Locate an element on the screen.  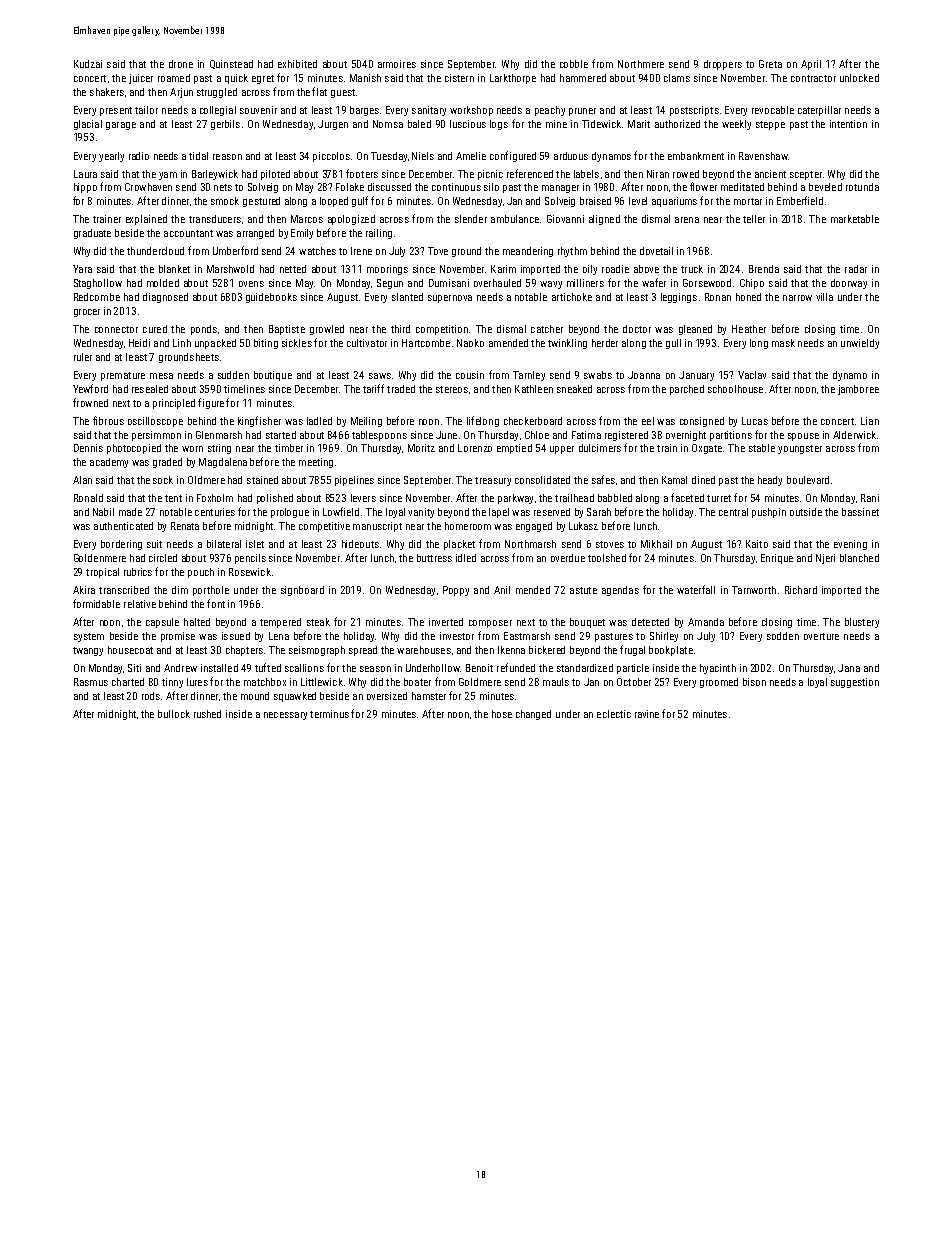
droppers is located at coordinates (723, 65).
